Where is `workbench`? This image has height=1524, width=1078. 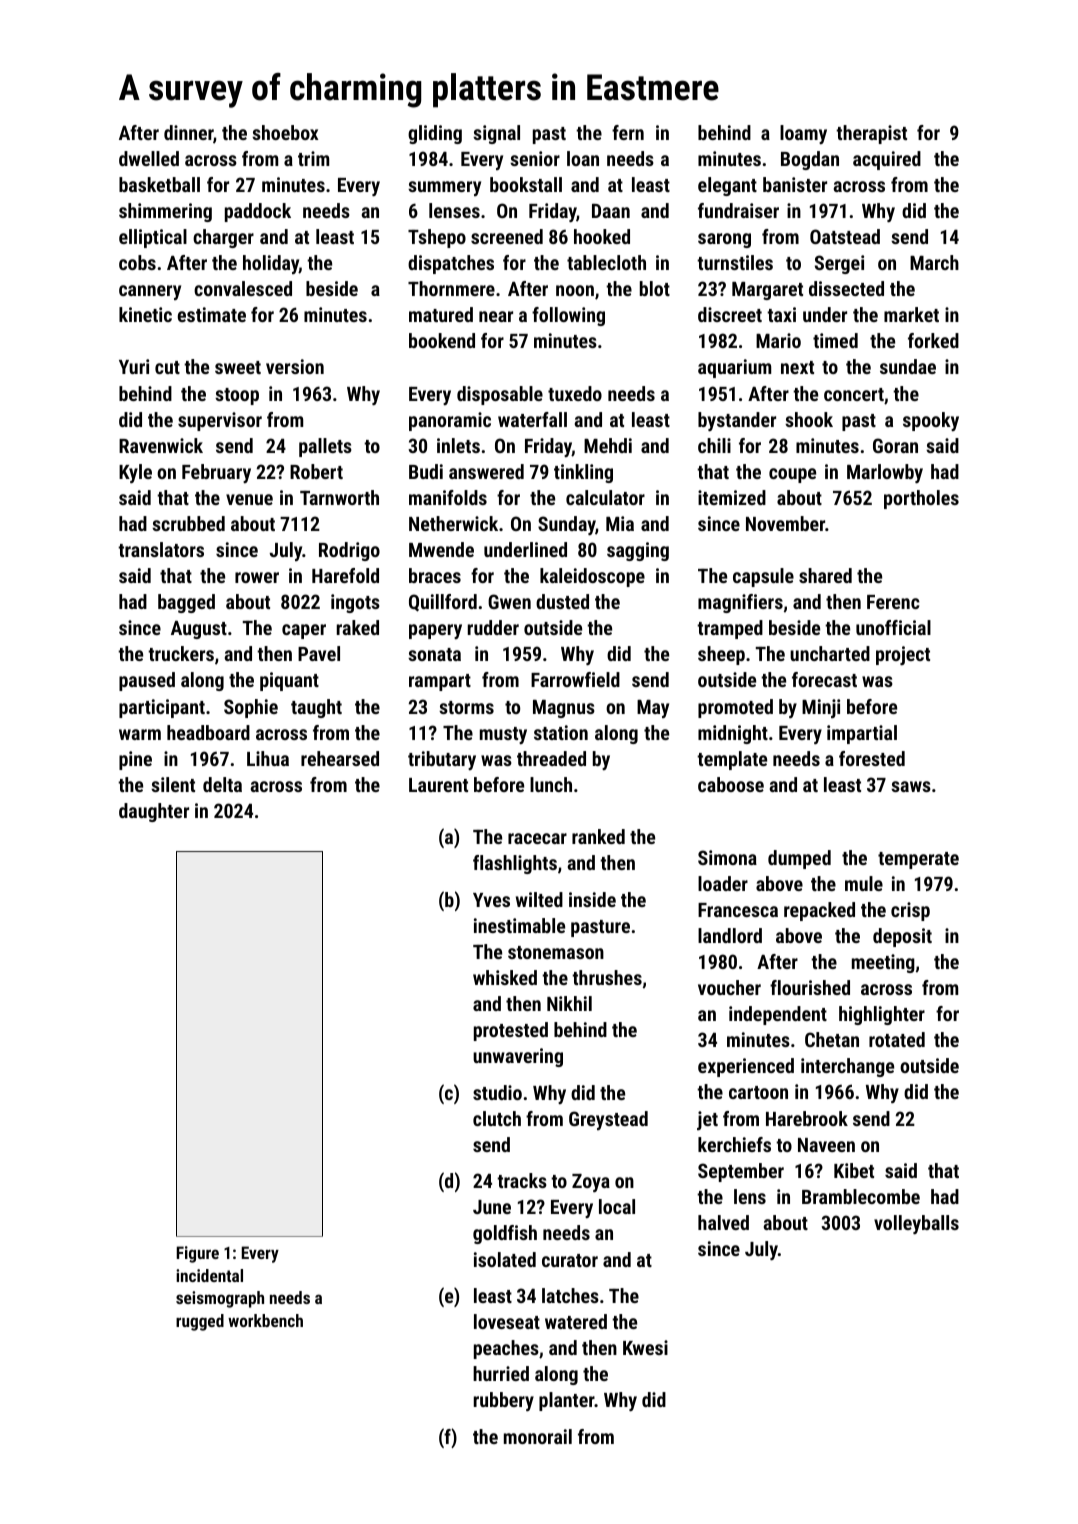
workbench is located at coordinates (265, 1320).
